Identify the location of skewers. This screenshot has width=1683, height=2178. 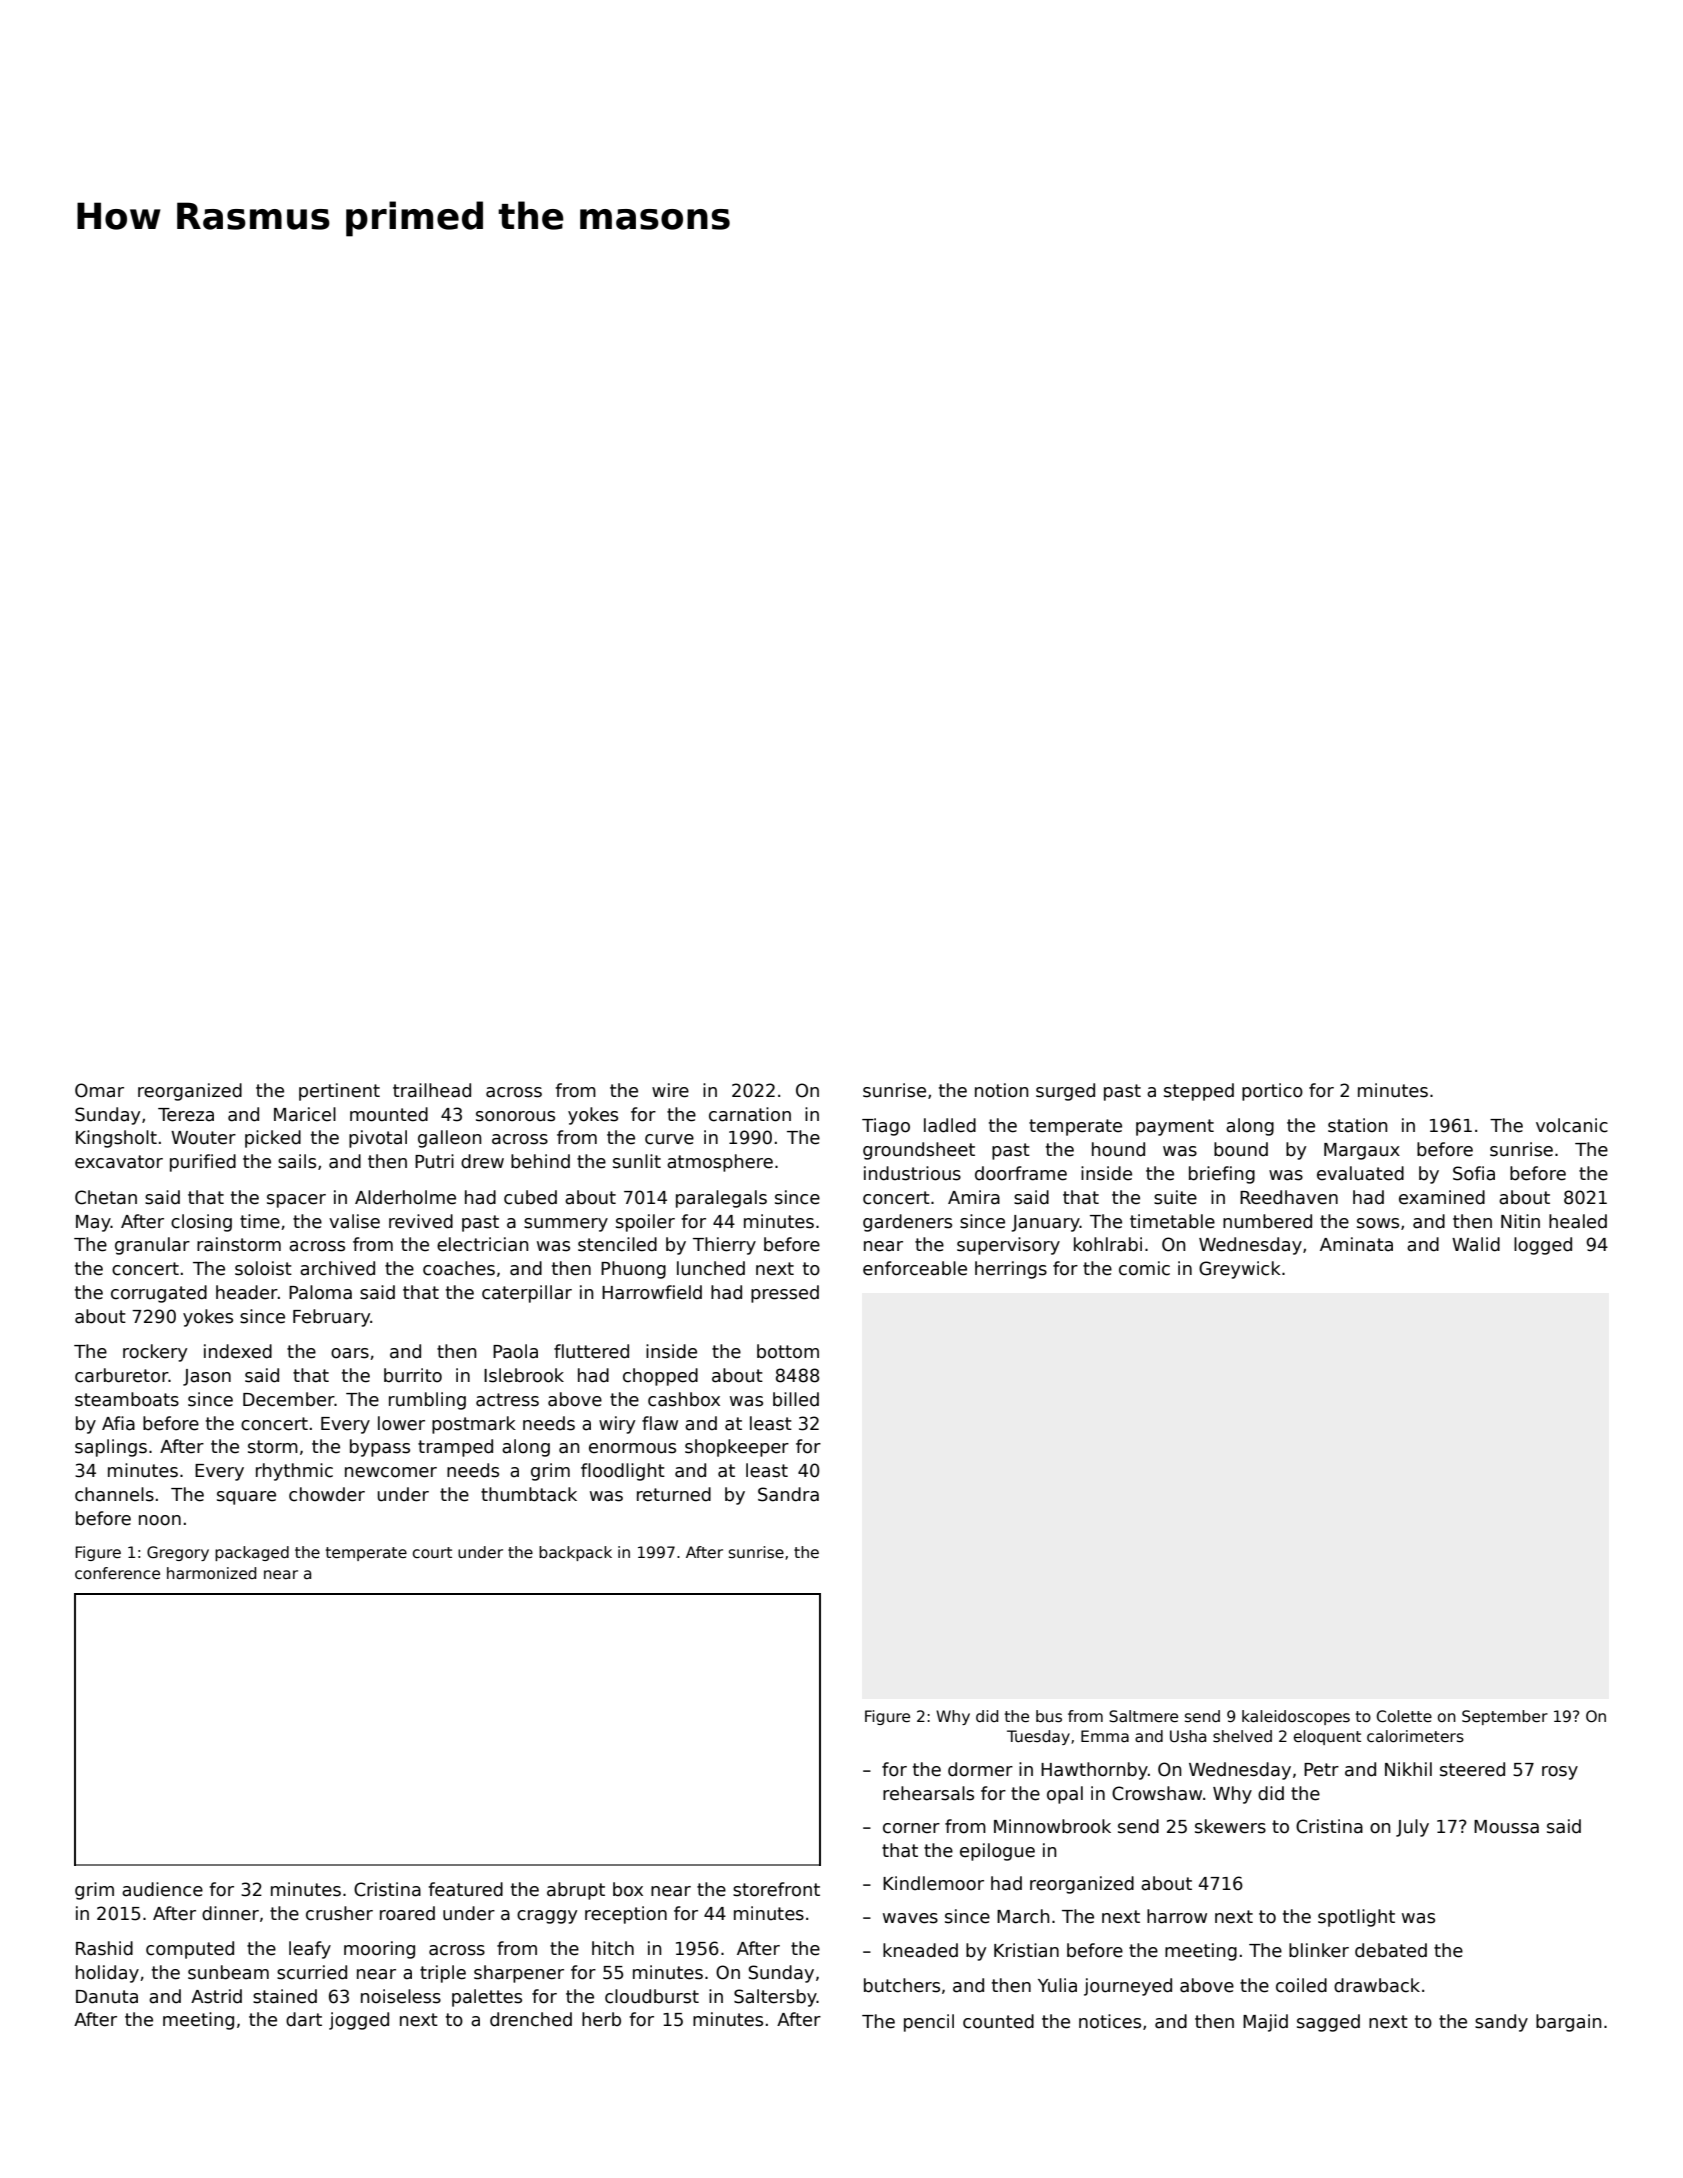
(1230, 1826).
